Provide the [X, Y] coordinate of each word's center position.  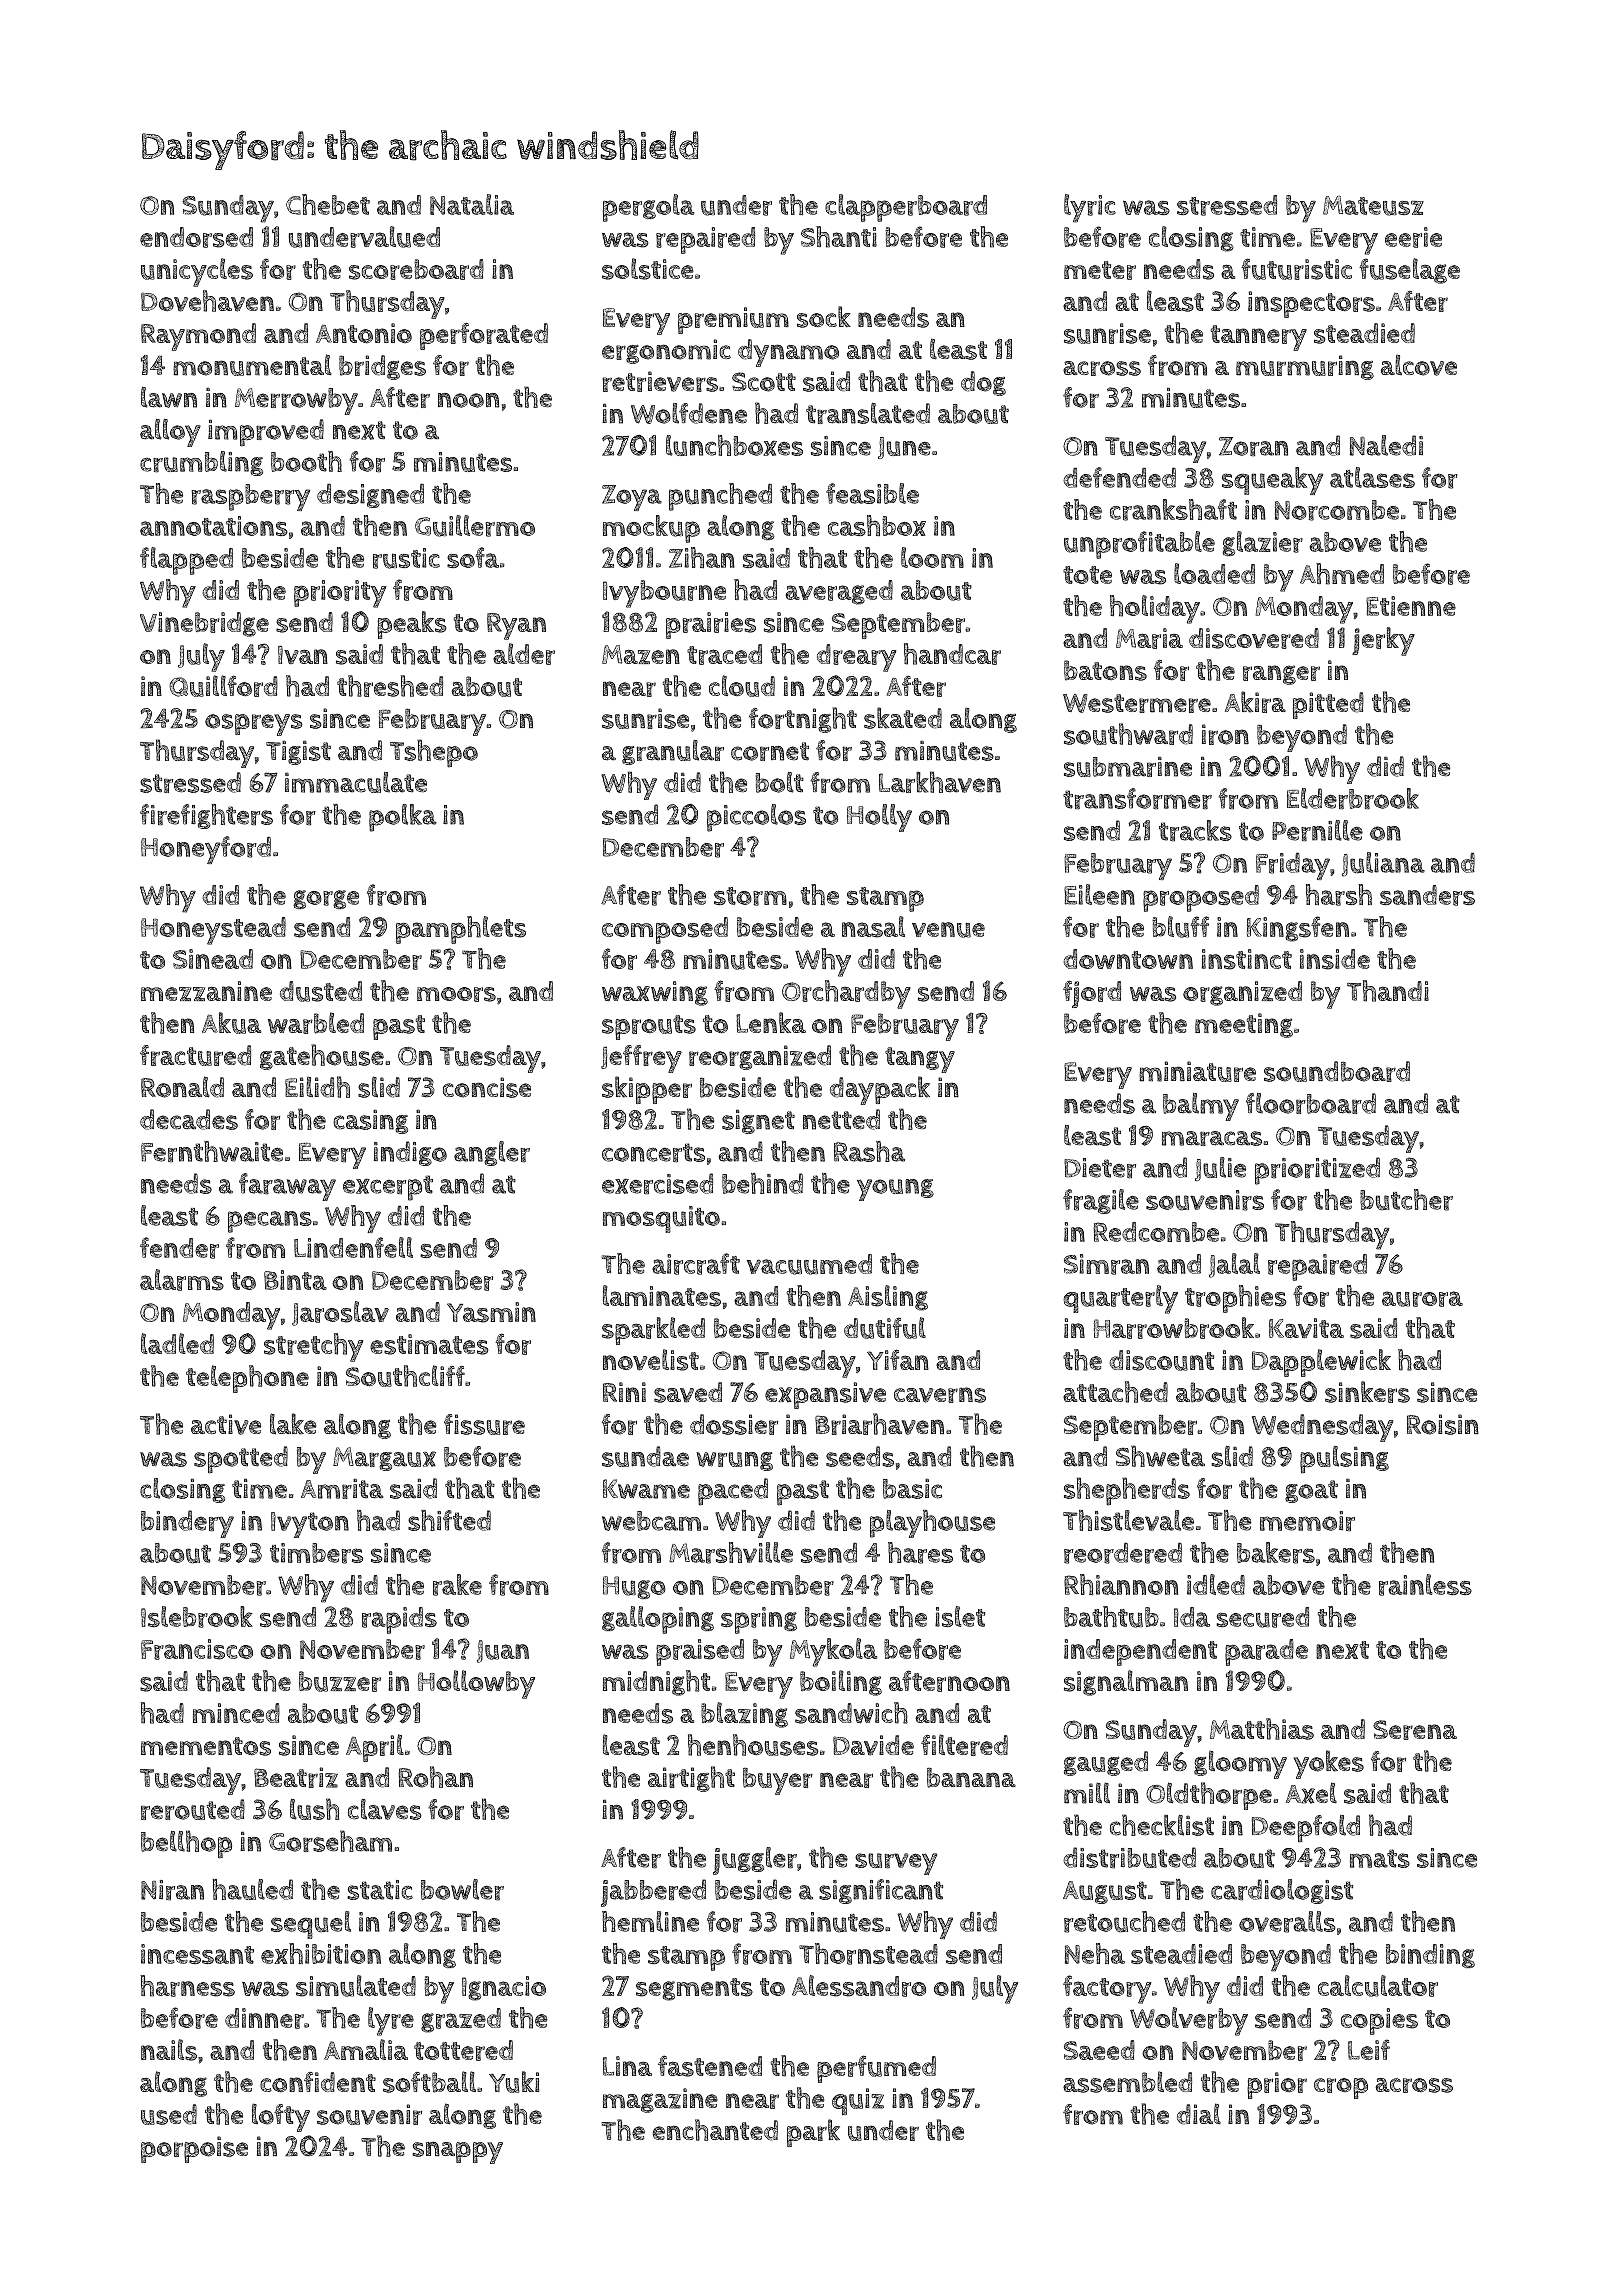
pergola [648, 208]
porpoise [194, 2149]
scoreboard [416, 269]
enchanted [715, 2130]
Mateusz [1373, 206]
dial [1199, 2114]
